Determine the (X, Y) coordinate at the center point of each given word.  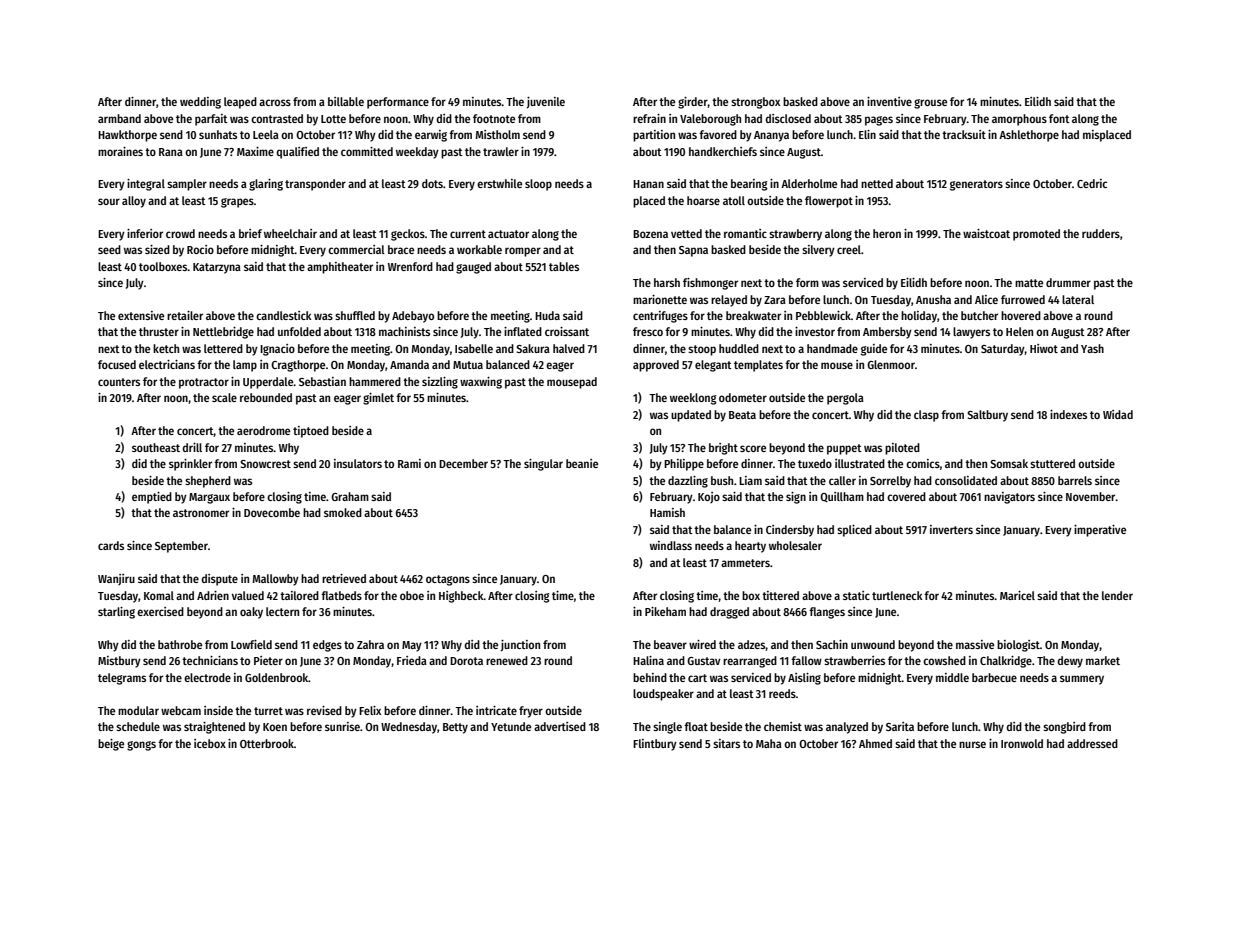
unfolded (299, 331)
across (275, 102)
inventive (889, 101)
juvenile (546, 103)
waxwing (481, 383)
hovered (1021, 315)
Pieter (268, 660)
